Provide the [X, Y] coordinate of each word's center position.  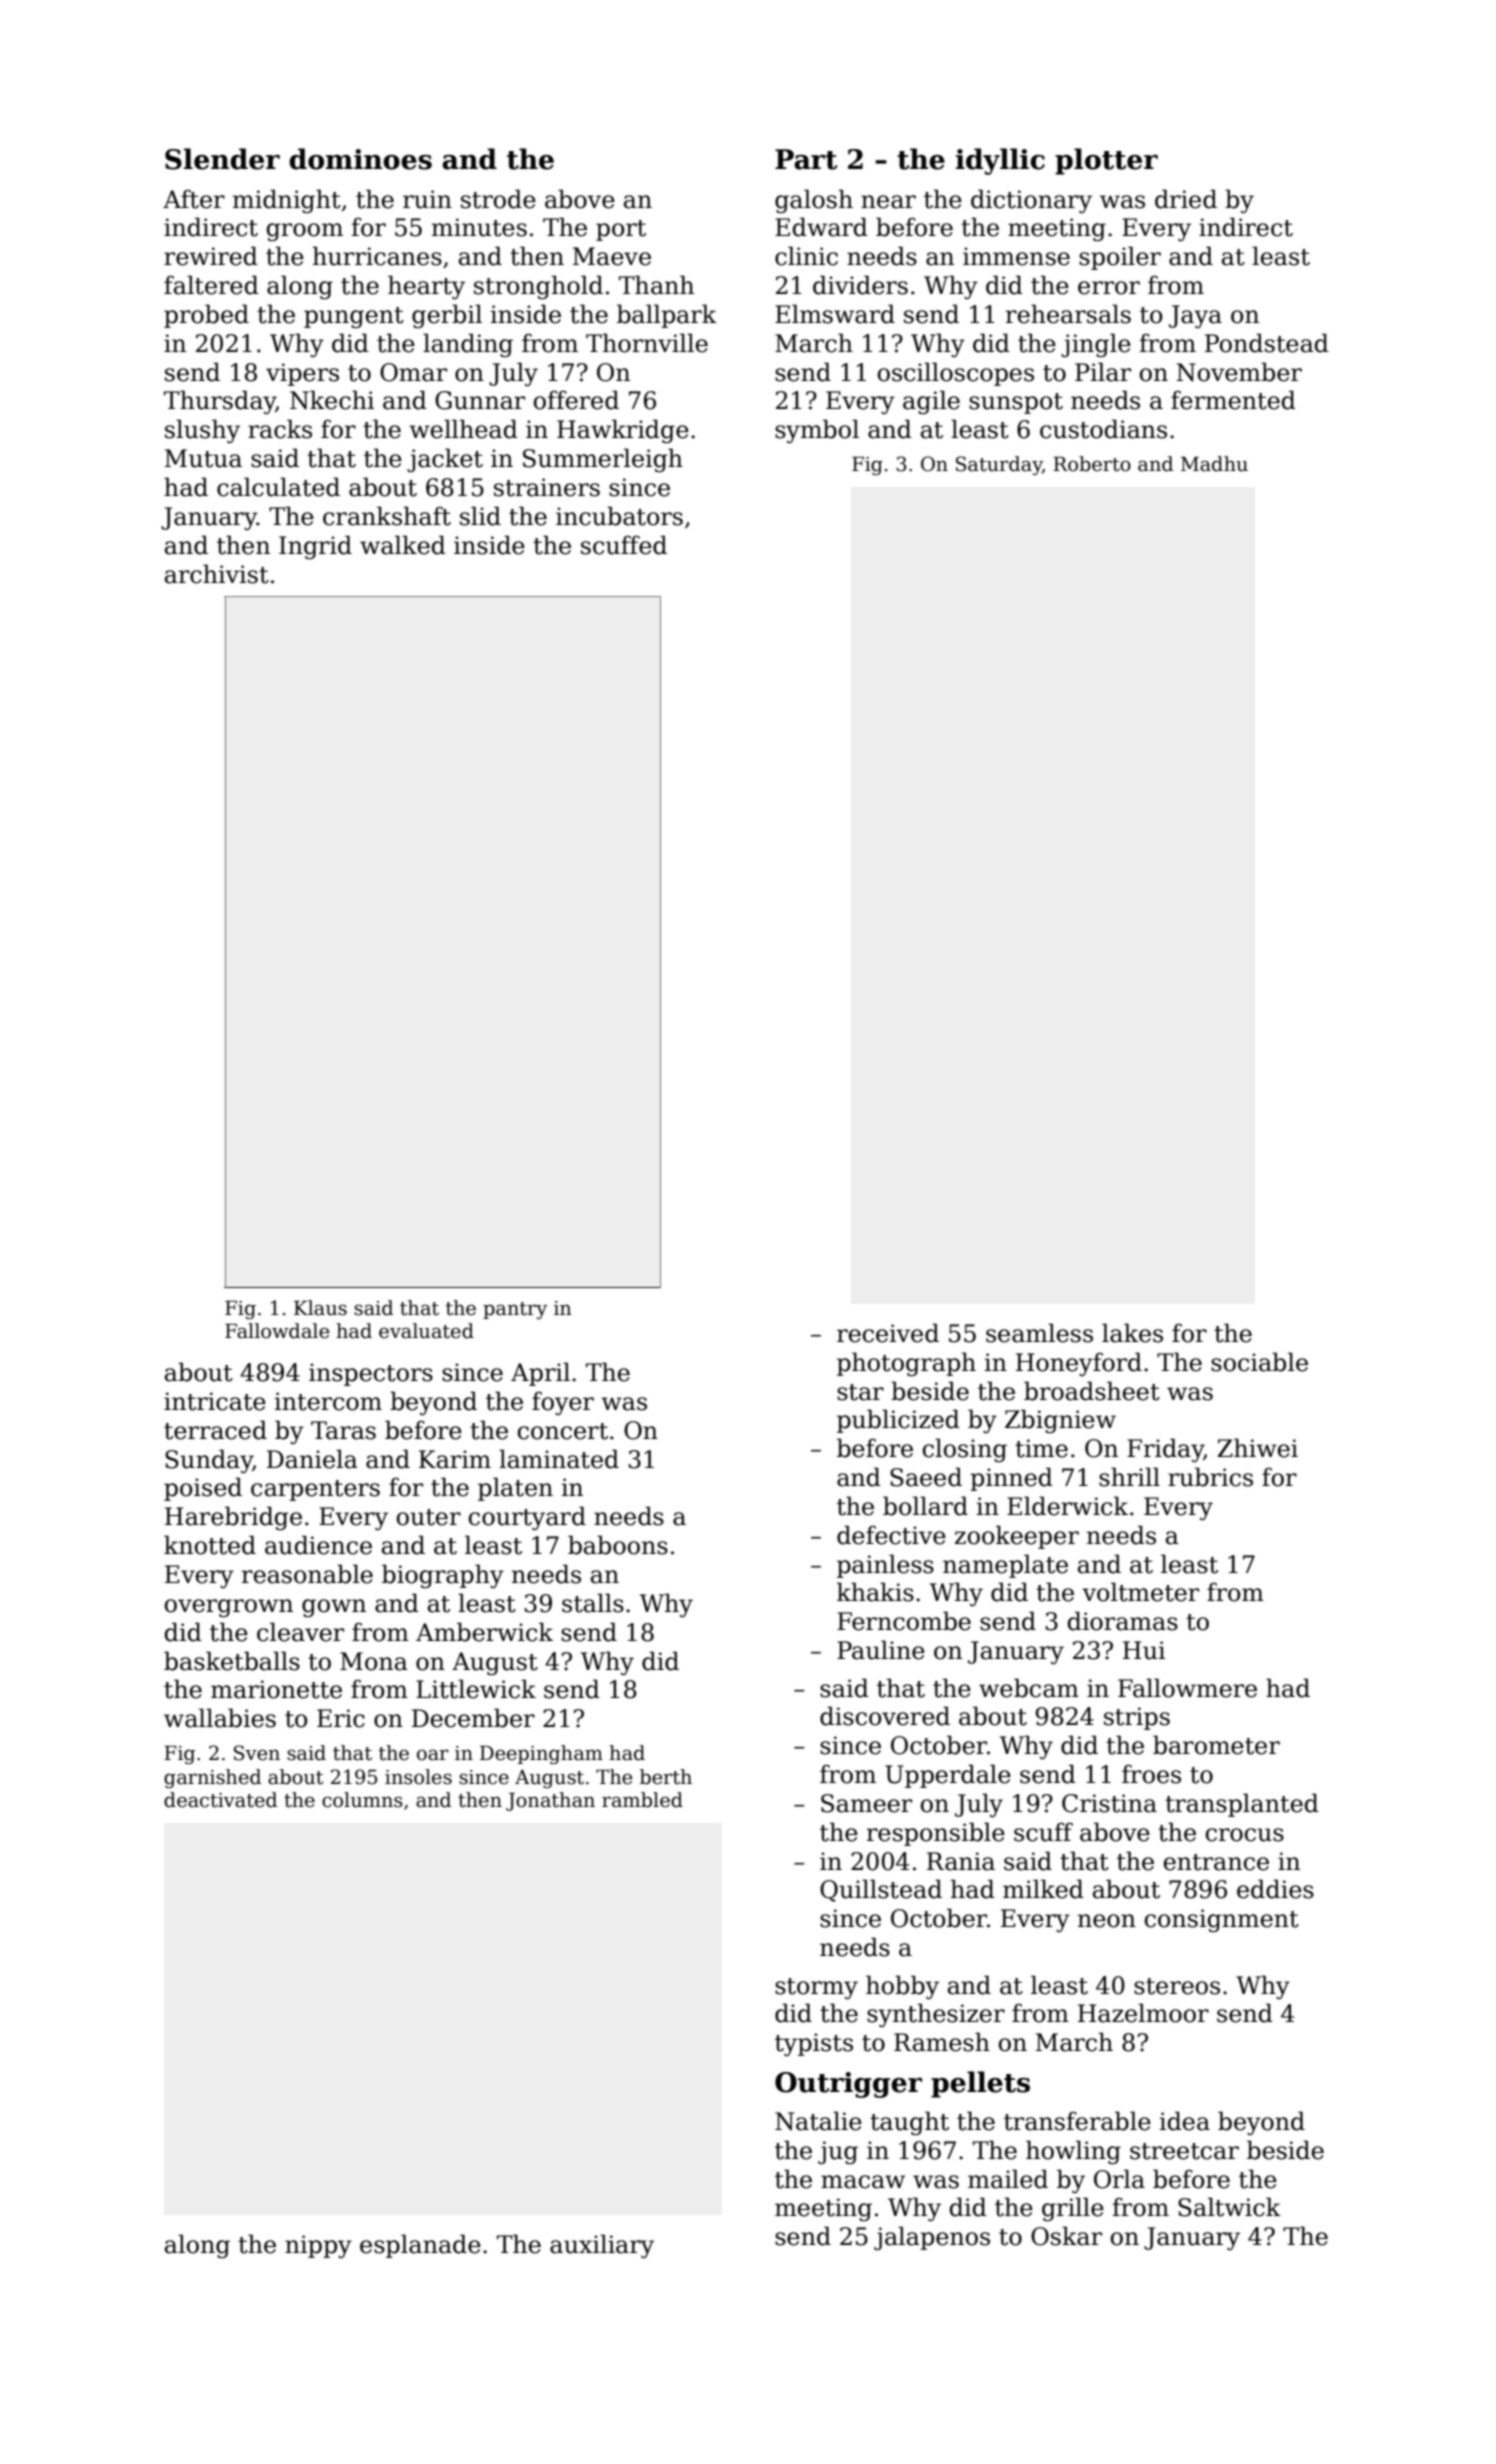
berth [666, 1777]
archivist [217, 574]
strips [1137, 1718]
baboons [618, 1545]
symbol [817, 431]
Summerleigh [603, 460]
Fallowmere [1187, 1688]
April [540, 1374]
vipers [302, 374]
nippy [318, 2246]
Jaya [1195, 316]
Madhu [1214, 464]
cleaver [300, 1632]
